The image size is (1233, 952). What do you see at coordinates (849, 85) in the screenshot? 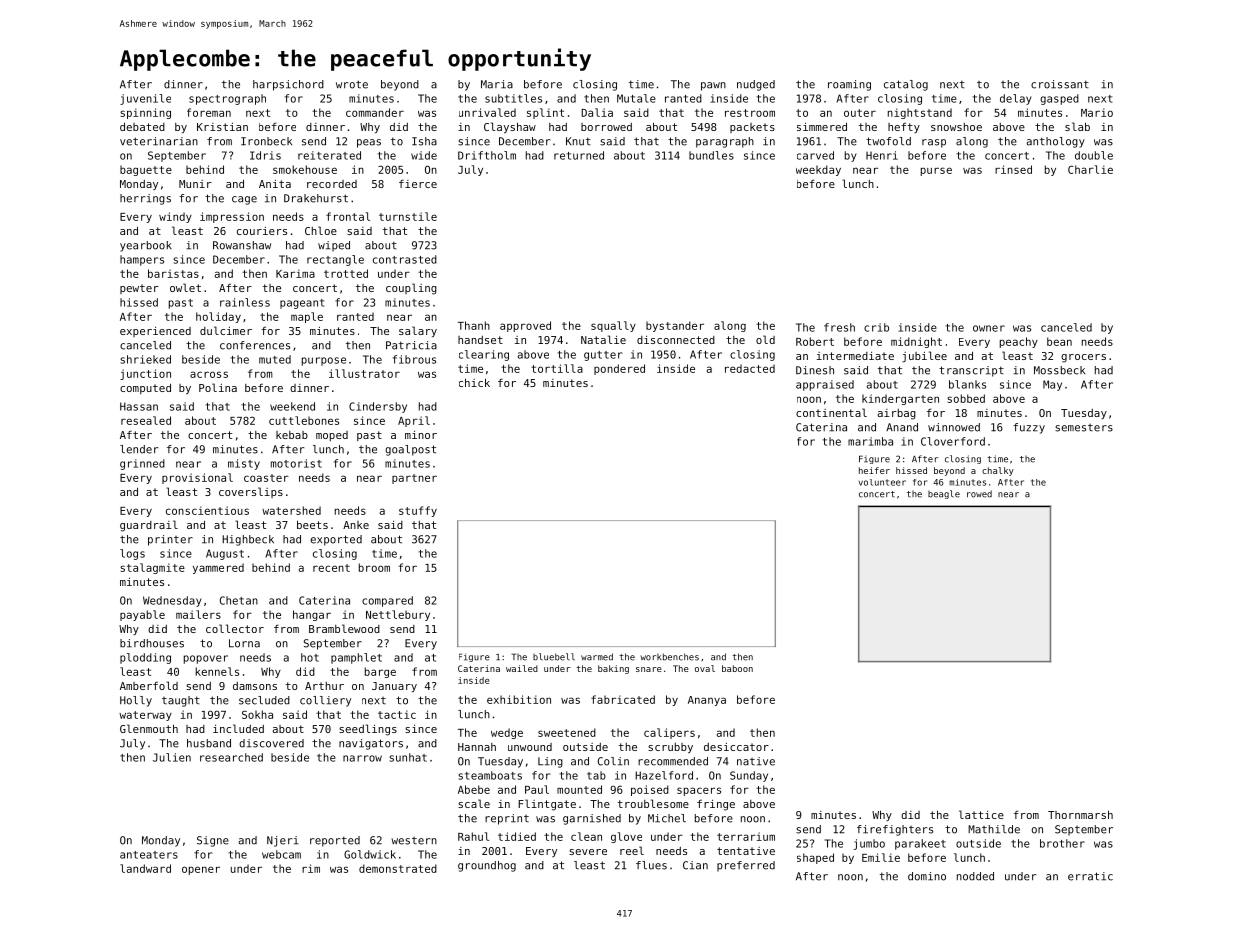
I see `roaming` at bounding box center [849, 85].
